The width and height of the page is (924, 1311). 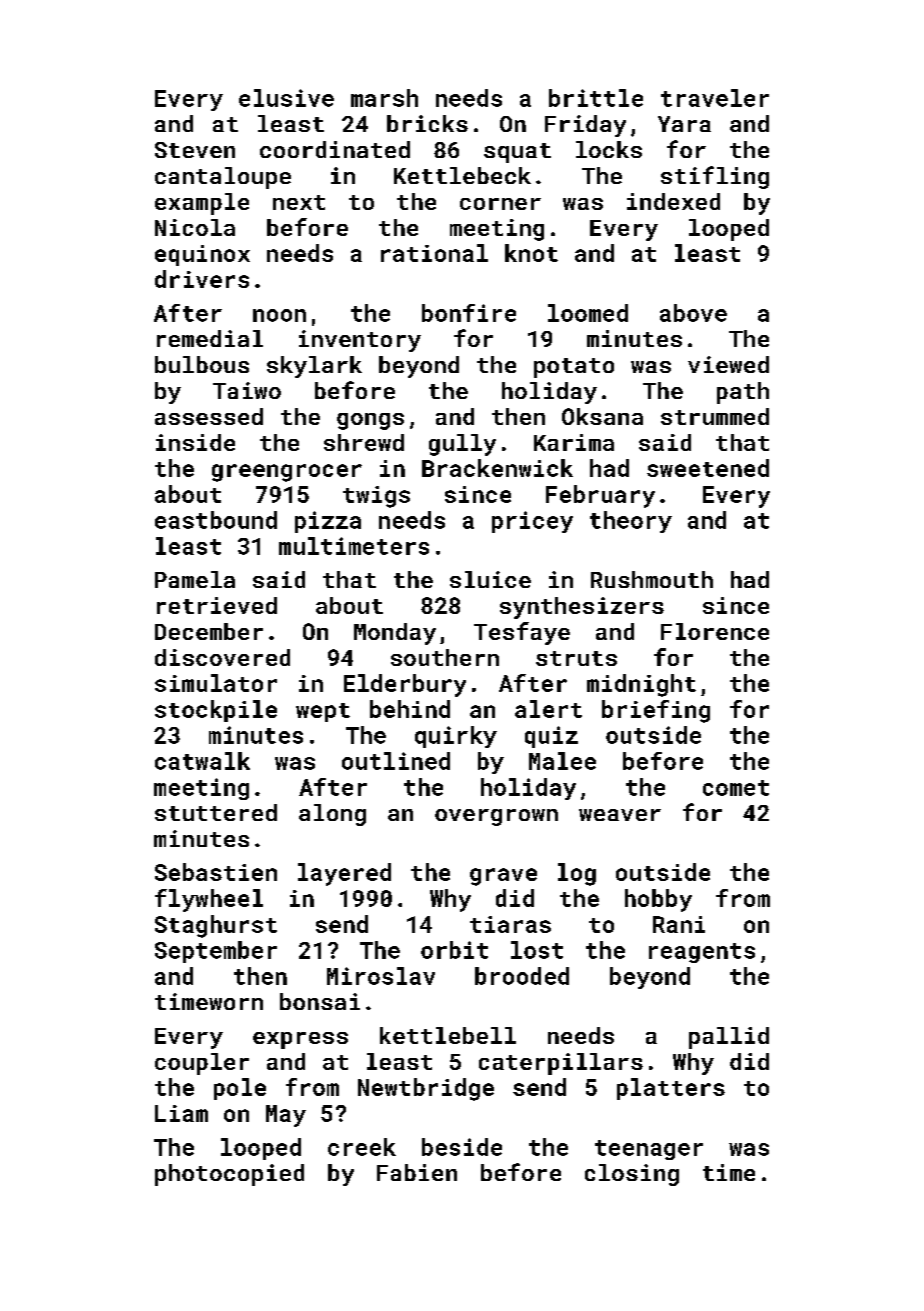 What do you see at coordinates (195, 579) in the page?
I see `Pamela` at bounding box center [195, 579].
